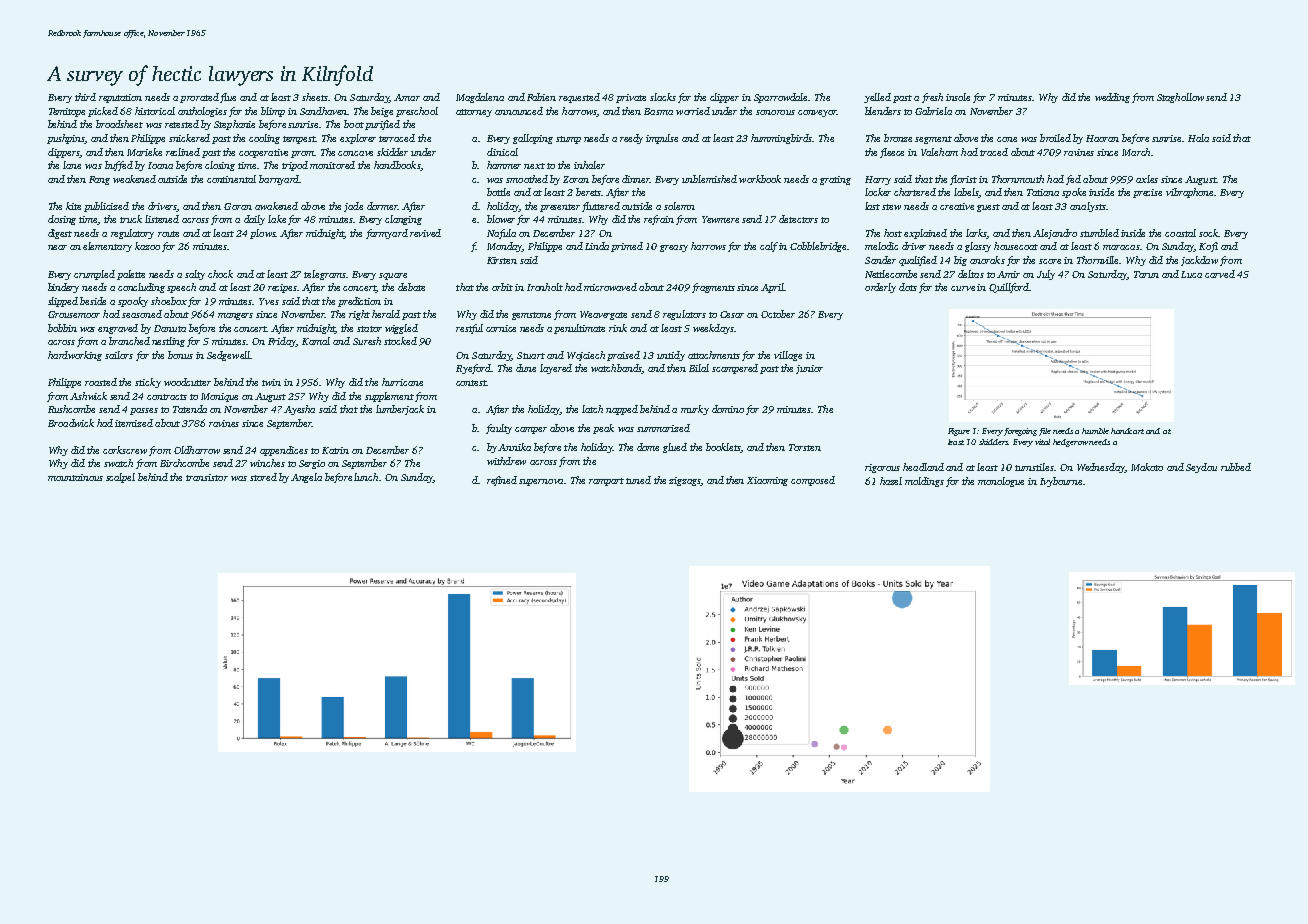 The image size is (1308, 924). Describe the element at coordinates (1061, 482) in the screenshot. I see `Ivybourne` at that location.
